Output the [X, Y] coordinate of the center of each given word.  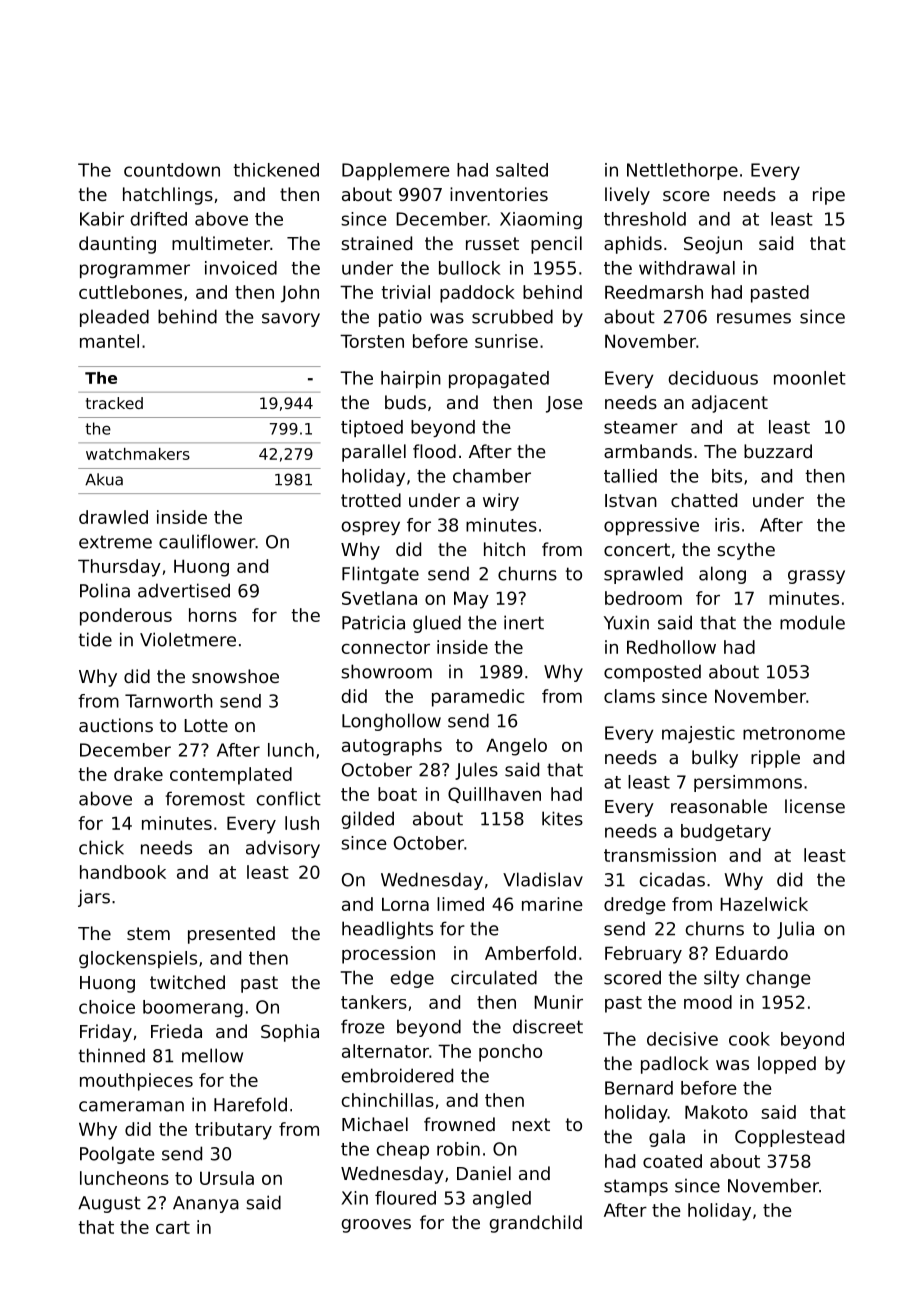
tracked [114, 403]
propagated [499, 379]
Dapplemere [396, 171]
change [778, 979]
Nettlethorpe [682, 171]
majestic [698, 734]
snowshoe [235, 676]
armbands [648, 451]
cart [173, 1227]
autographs [392, 747]
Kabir [102, 219]
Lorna [405, 904]
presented [231, 935]
